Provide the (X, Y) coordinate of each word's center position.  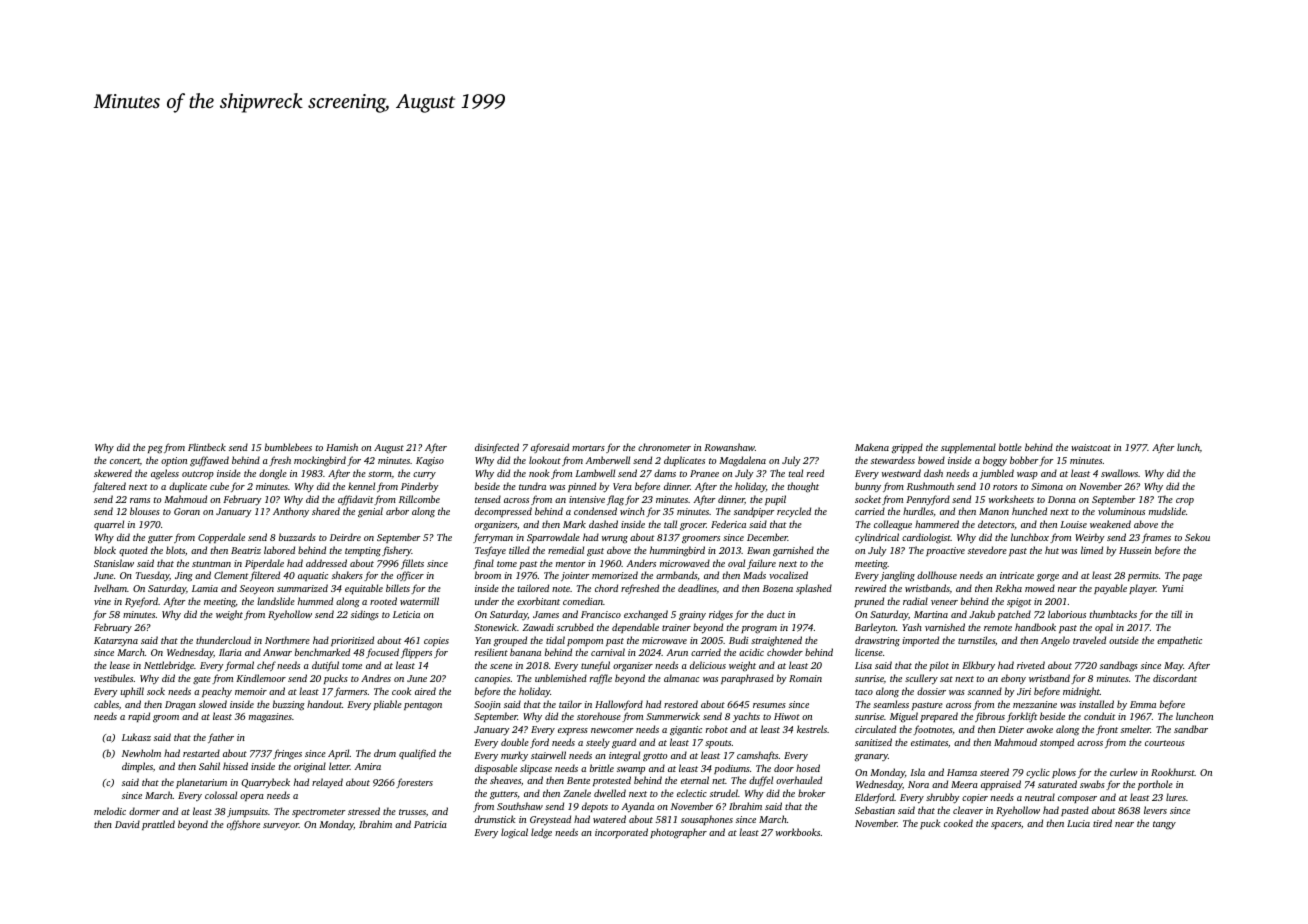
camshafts (757, 756)
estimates (929, 742)
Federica (728, 524)
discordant (1175, 678)
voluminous (1121, 511)
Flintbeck (207, 447)
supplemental (968, 448)
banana (525, 652)
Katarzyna (116, 642)
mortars (588, 448)
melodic (110, 811)
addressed (326, 563)
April (339, 754)
